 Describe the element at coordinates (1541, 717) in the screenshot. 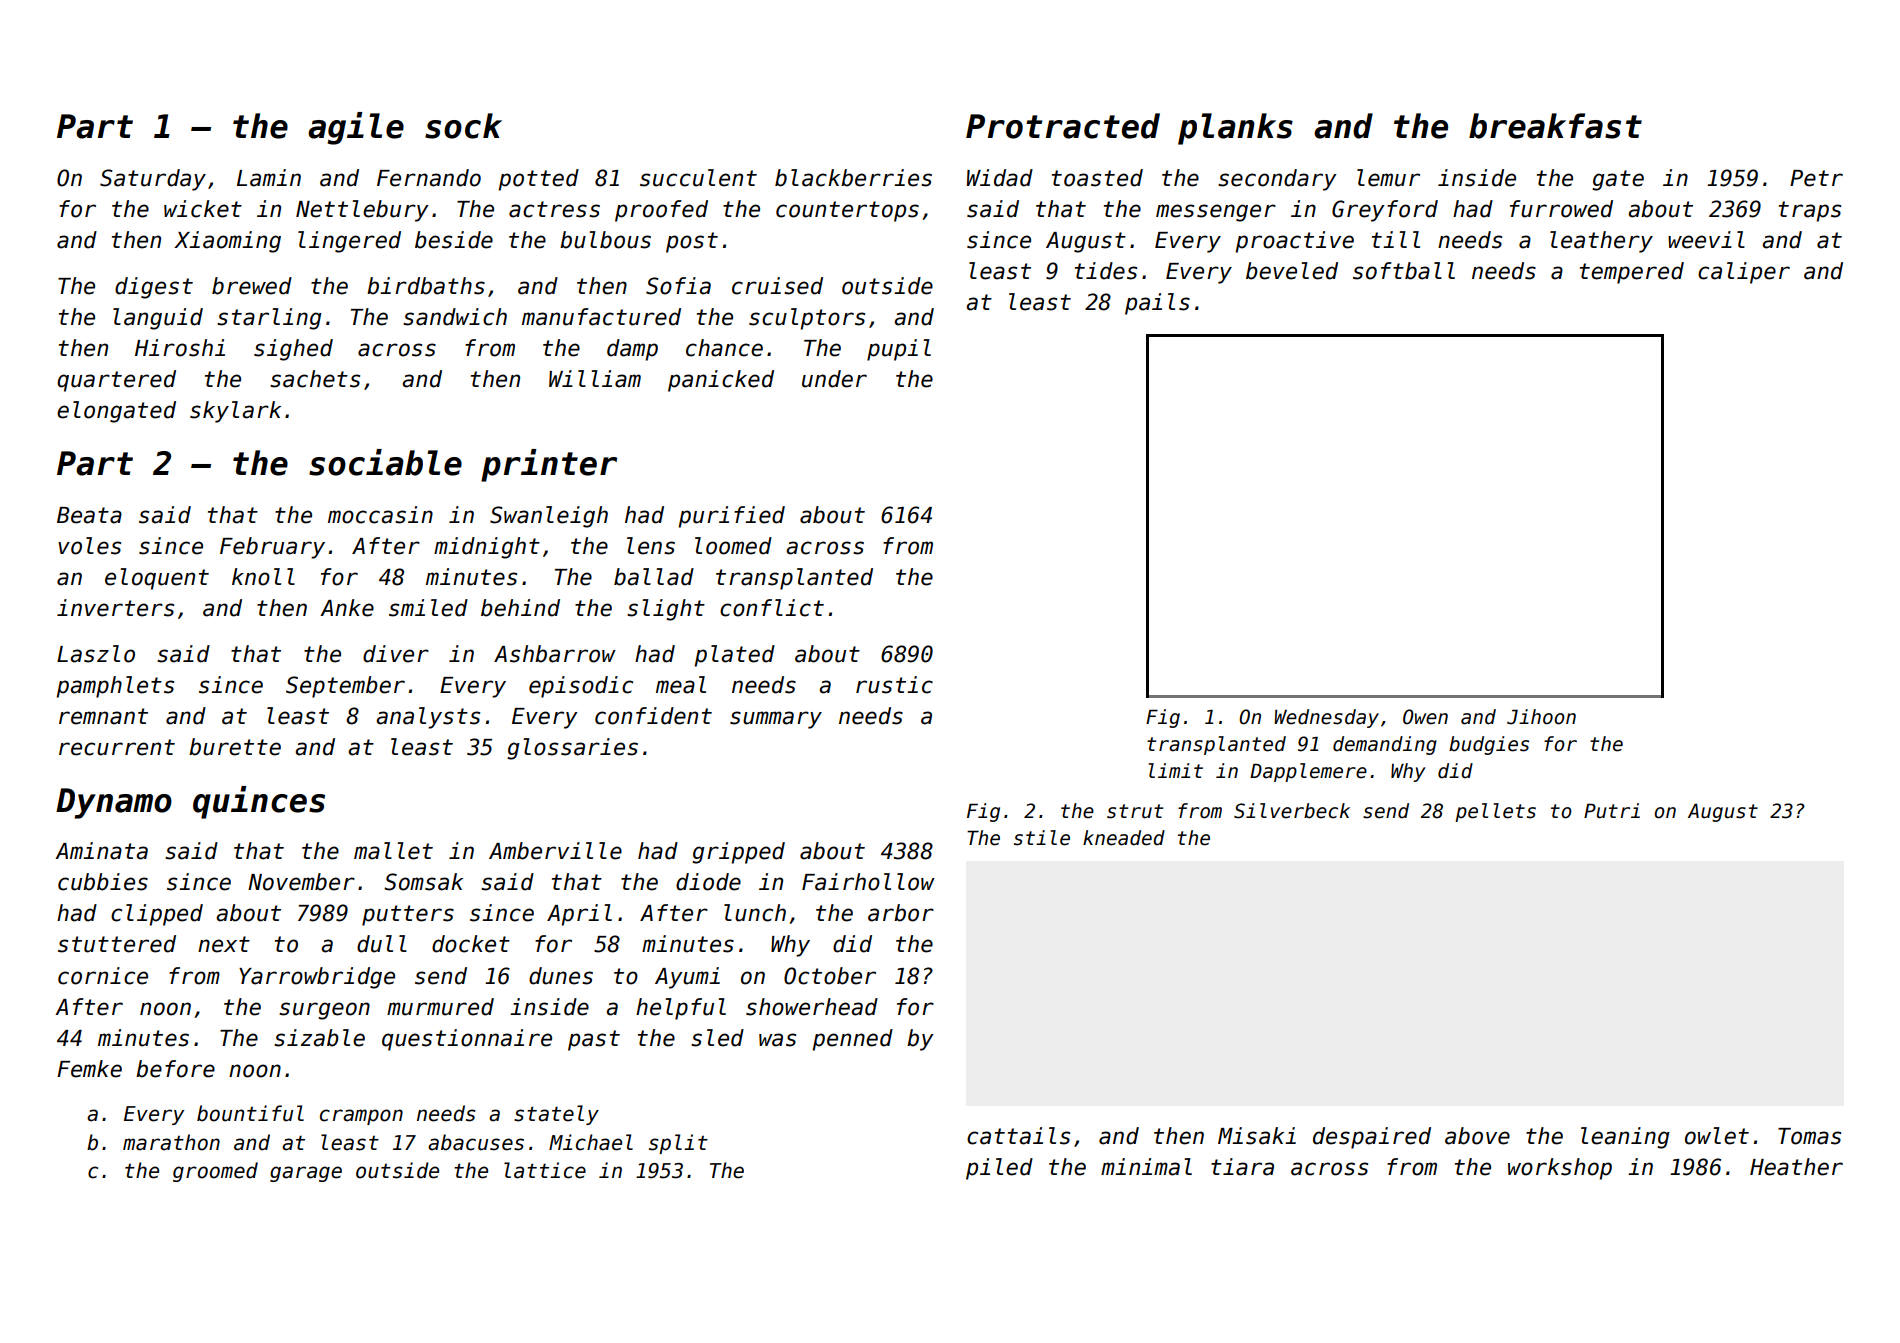

I see `Jihoon` at that location.
